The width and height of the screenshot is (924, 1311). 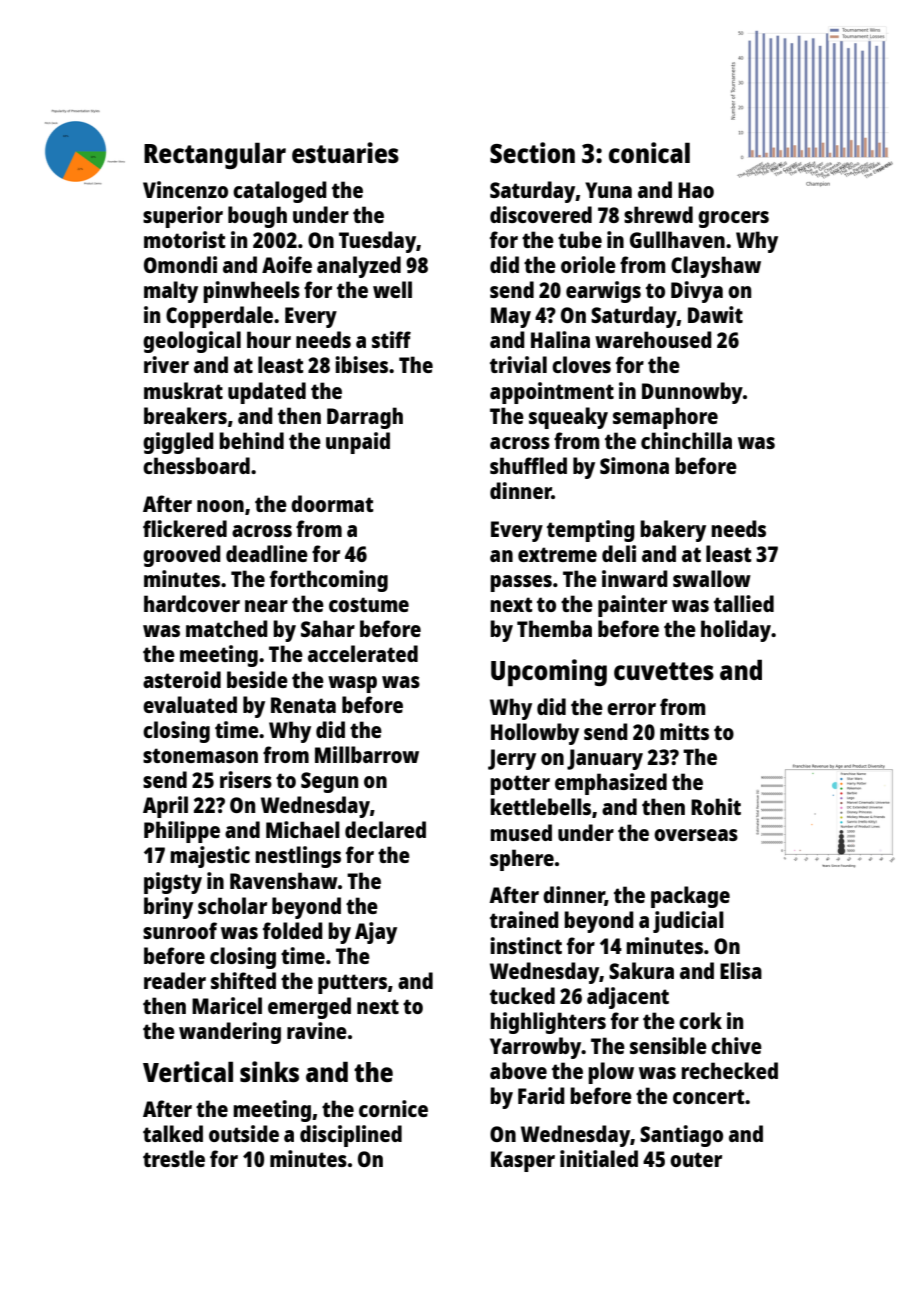 I want to click on accelerated, so click(x=363, y=653).
